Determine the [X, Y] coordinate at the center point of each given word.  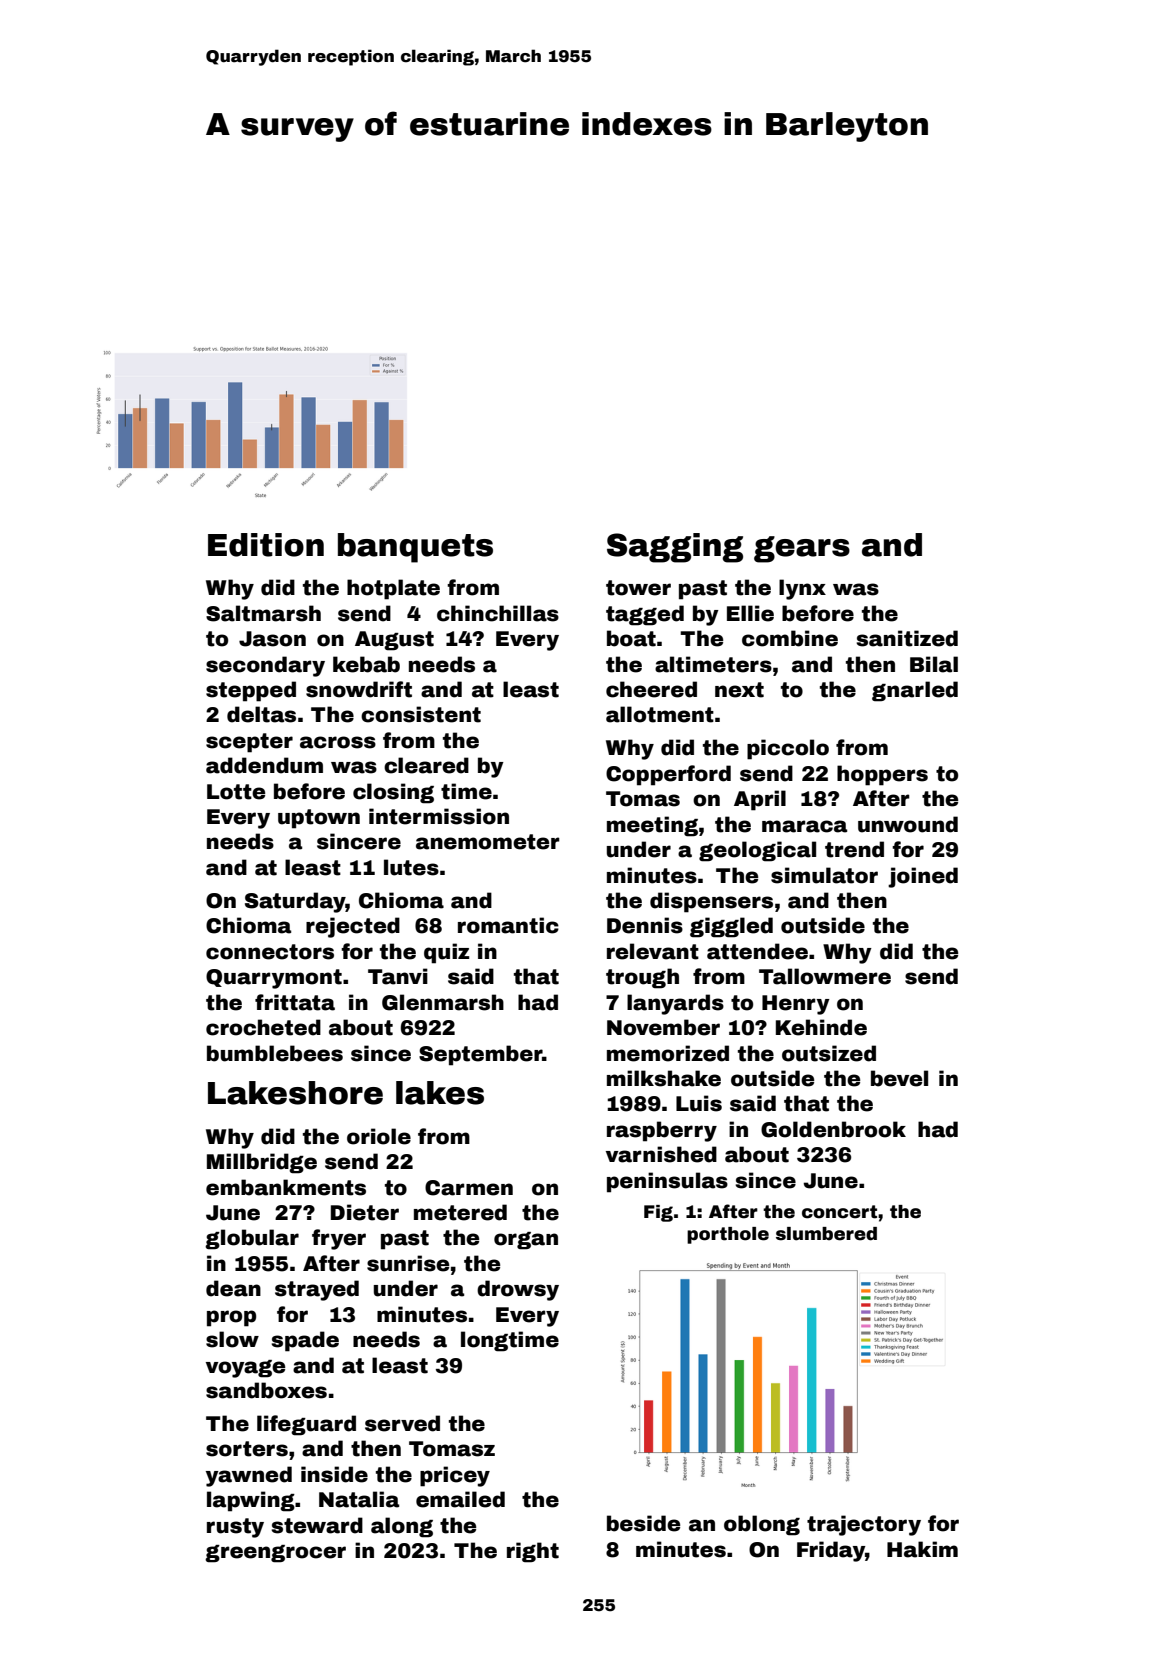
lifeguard [306, 1425]
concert [839, 1212]
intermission [439, 816]
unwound [908, 824]
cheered [651, 689]
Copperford [668, 775]
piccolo [788, 749]
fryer [339, 1239]
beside [643, 1523]
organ [526, 1241]
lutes [411, 867]
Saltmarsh [263, 613]
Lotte [236, 792]
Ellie [750, 613]
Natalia [359, 1499]
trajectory [864, 1525]
